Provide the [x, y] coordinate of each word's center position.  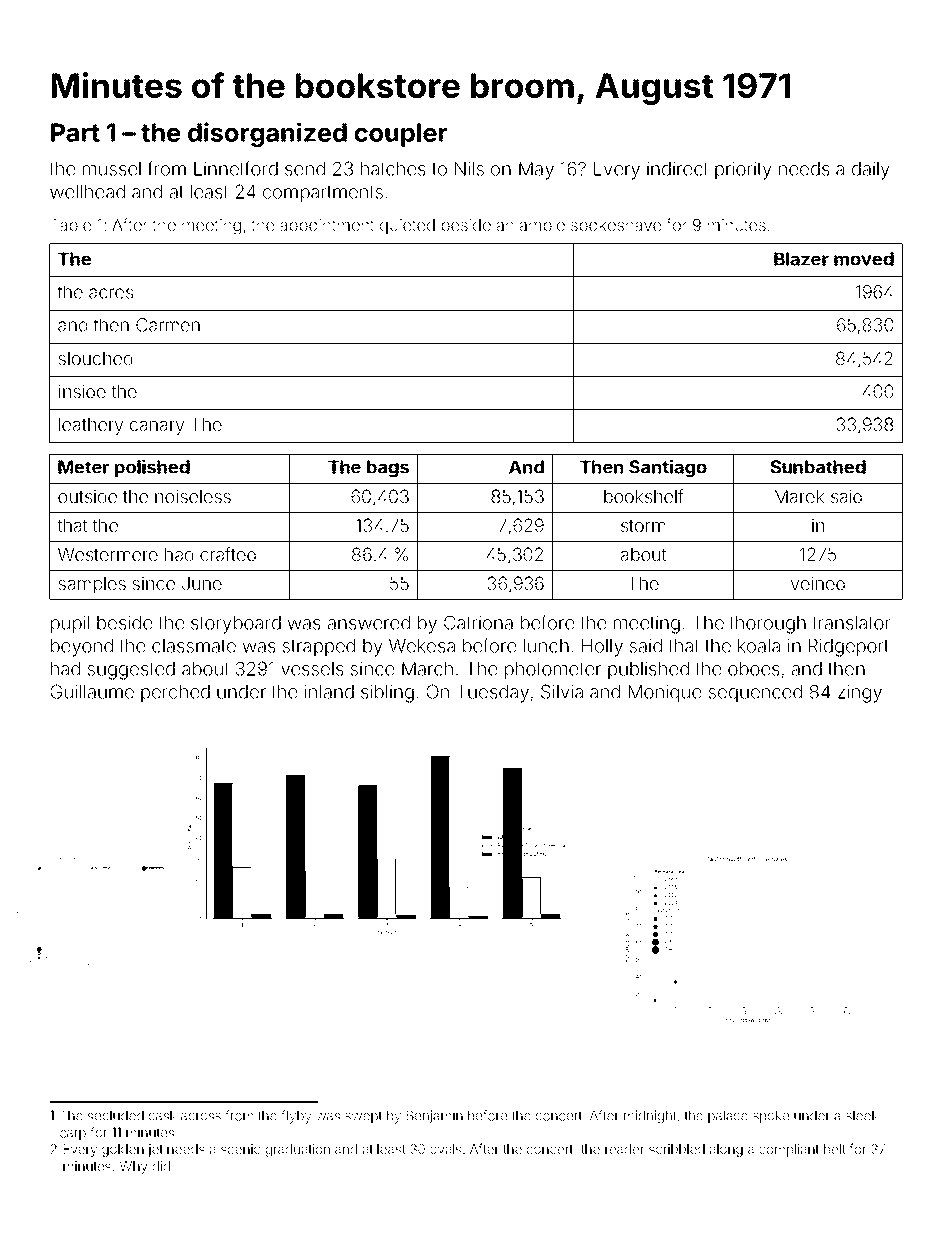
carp [73, 1135]
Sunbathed [818, 467]
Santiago [668, 468]
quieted [407, 227]
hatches [393, 169]
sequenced [755, 694]
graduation [298, 1150]
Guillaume [92, 691]
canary [157, 428]
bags [388, 469]
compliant [789, 1150]
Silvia [562, 691]
